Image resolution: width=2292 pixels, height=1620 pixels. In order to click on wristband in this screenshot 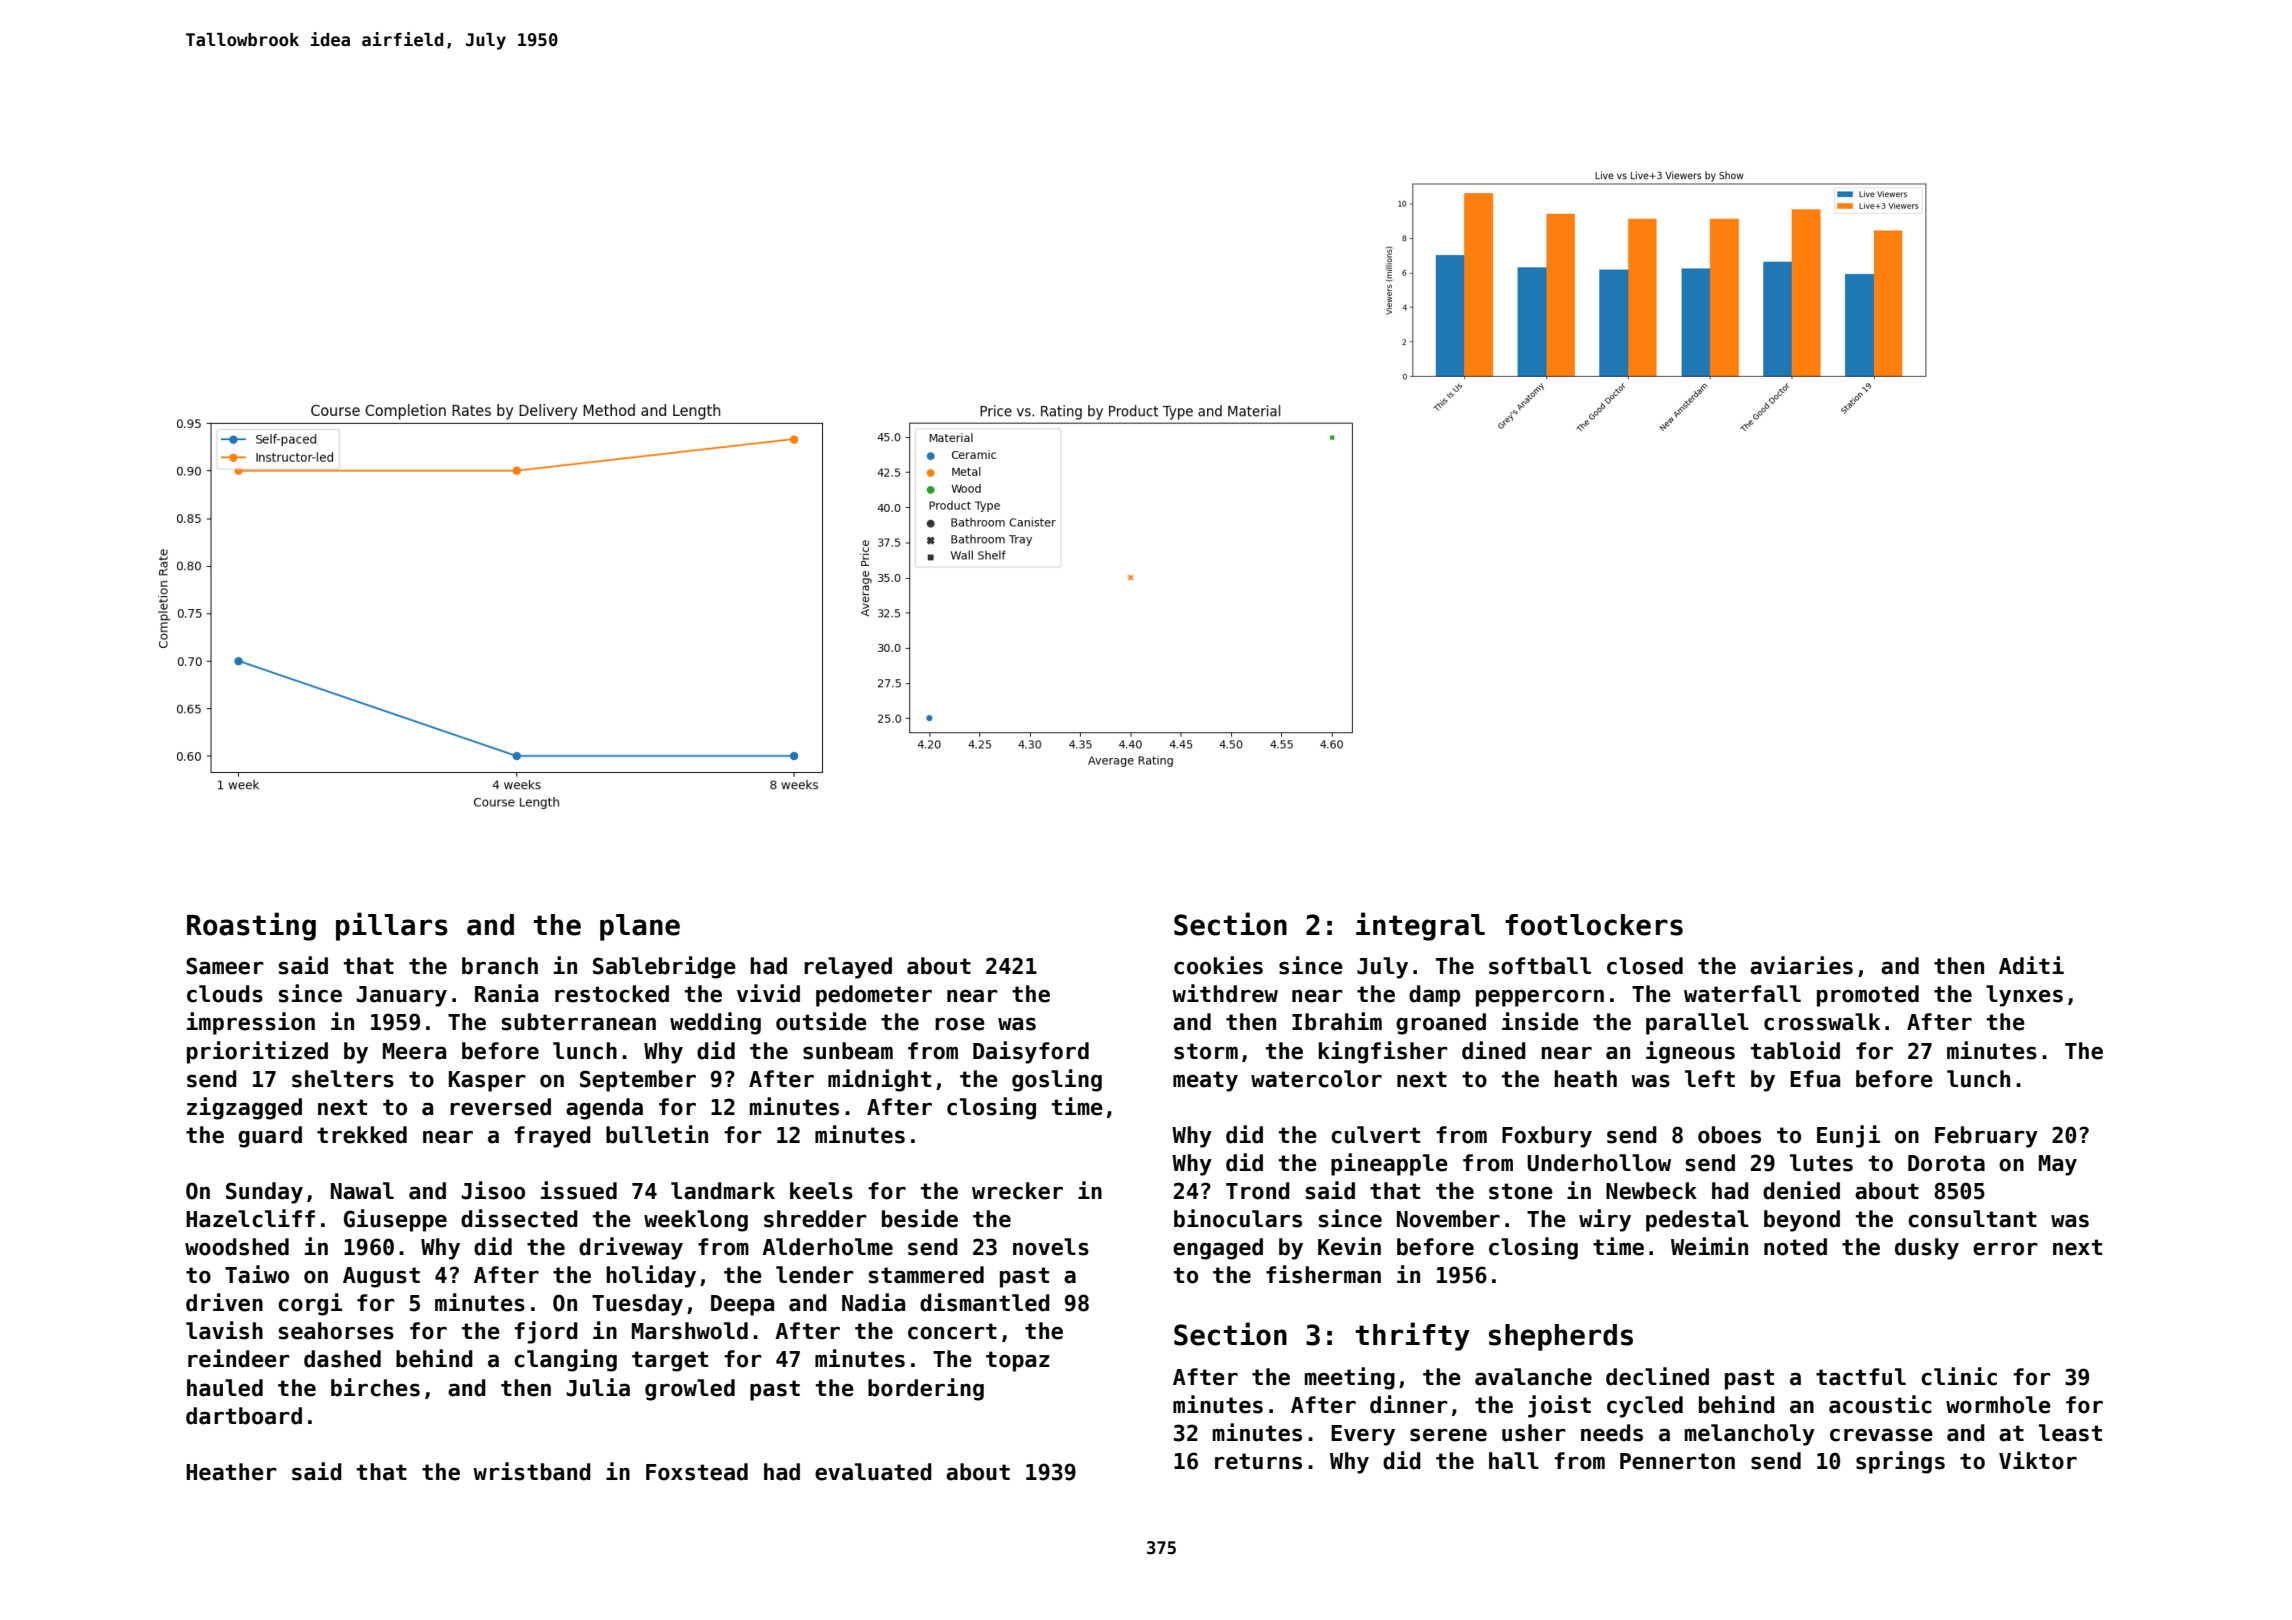, I will do `click(532, 1471)`.
